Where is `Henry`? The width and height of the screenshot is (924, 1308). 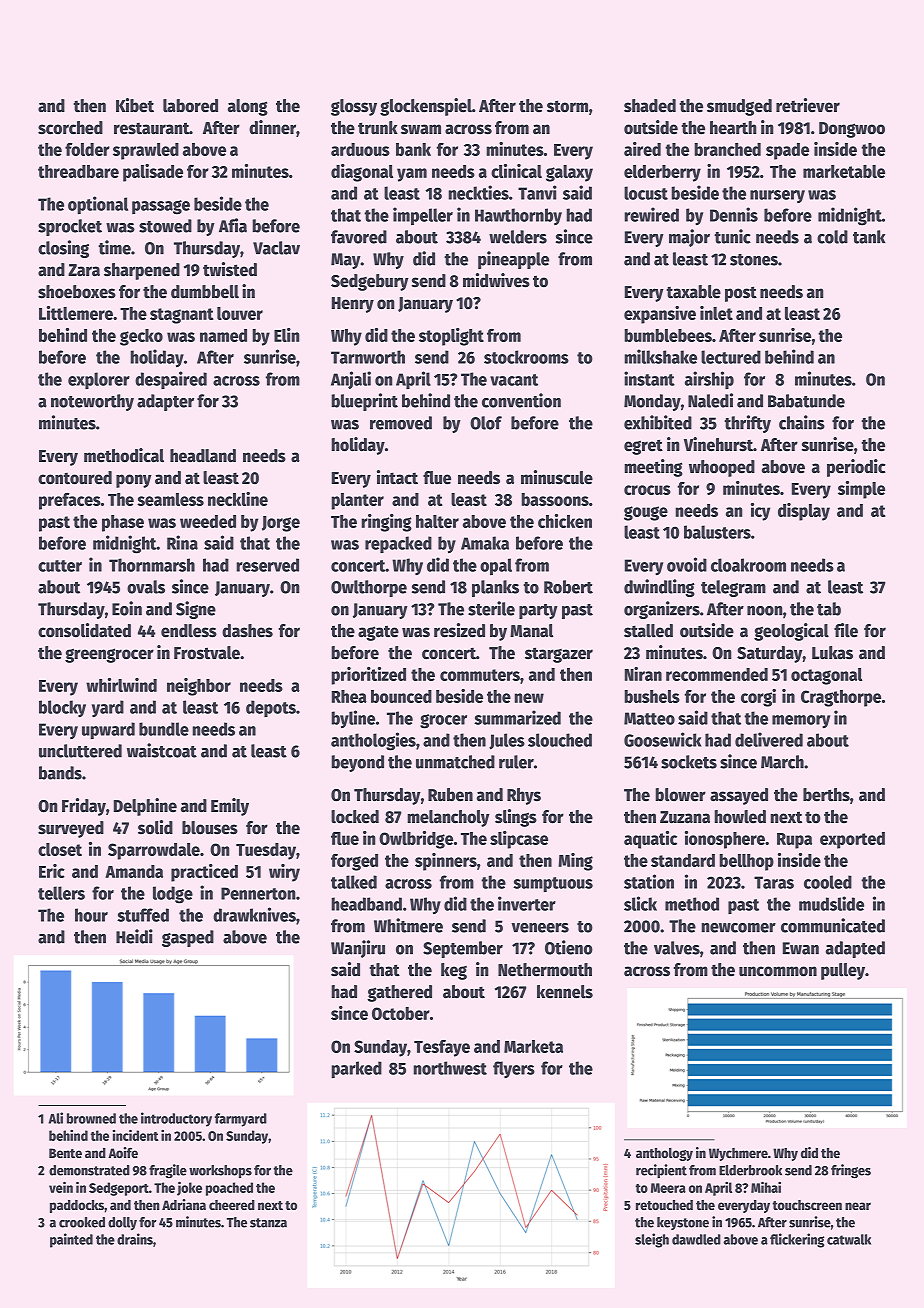 Henry is located at coordinates (353, 305).
